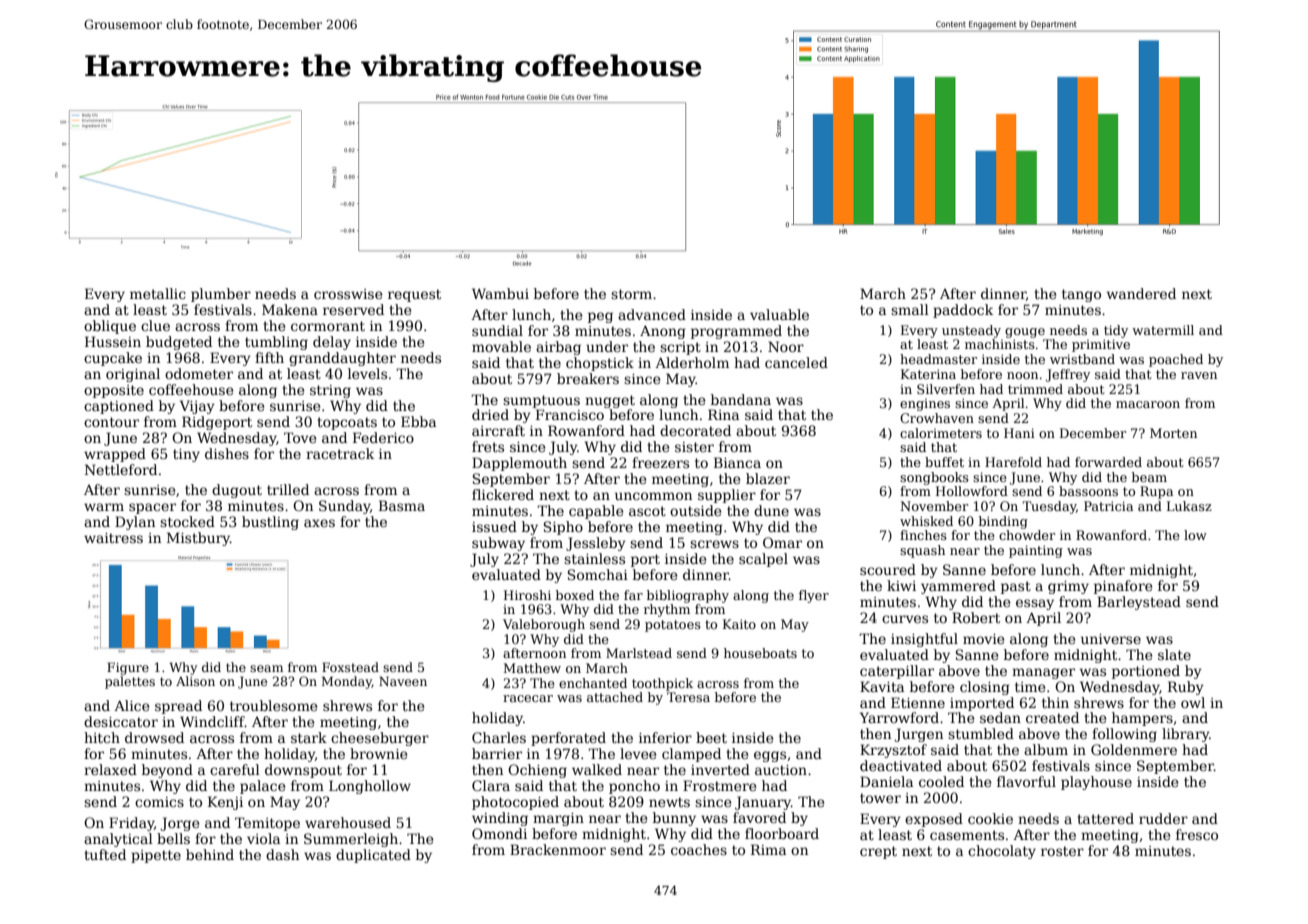 This screenshot has height=924, width=1308. I want to click on paddock, so click(963, 311).
